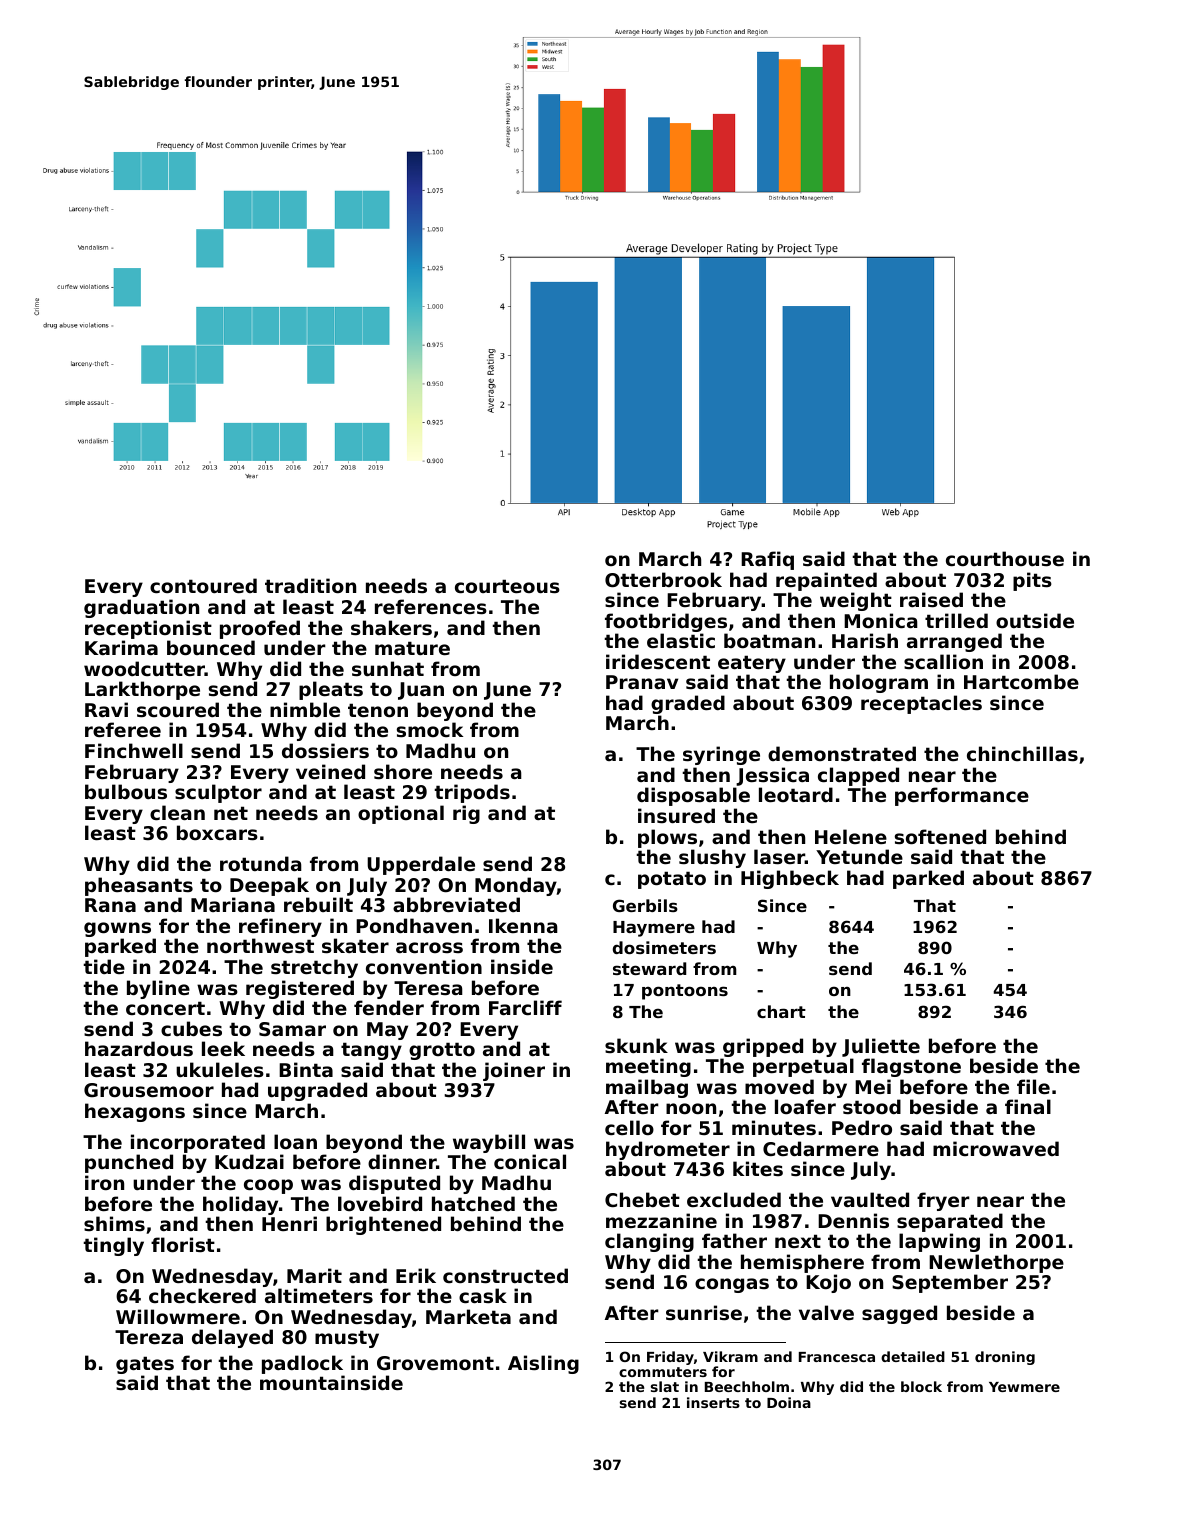 Image resolution: width=1185 pixels, height=1533 pixels. What do you see at coordinates (645, 905) in the document?
I see `Gerbils` at bounding box center [645, 905].
